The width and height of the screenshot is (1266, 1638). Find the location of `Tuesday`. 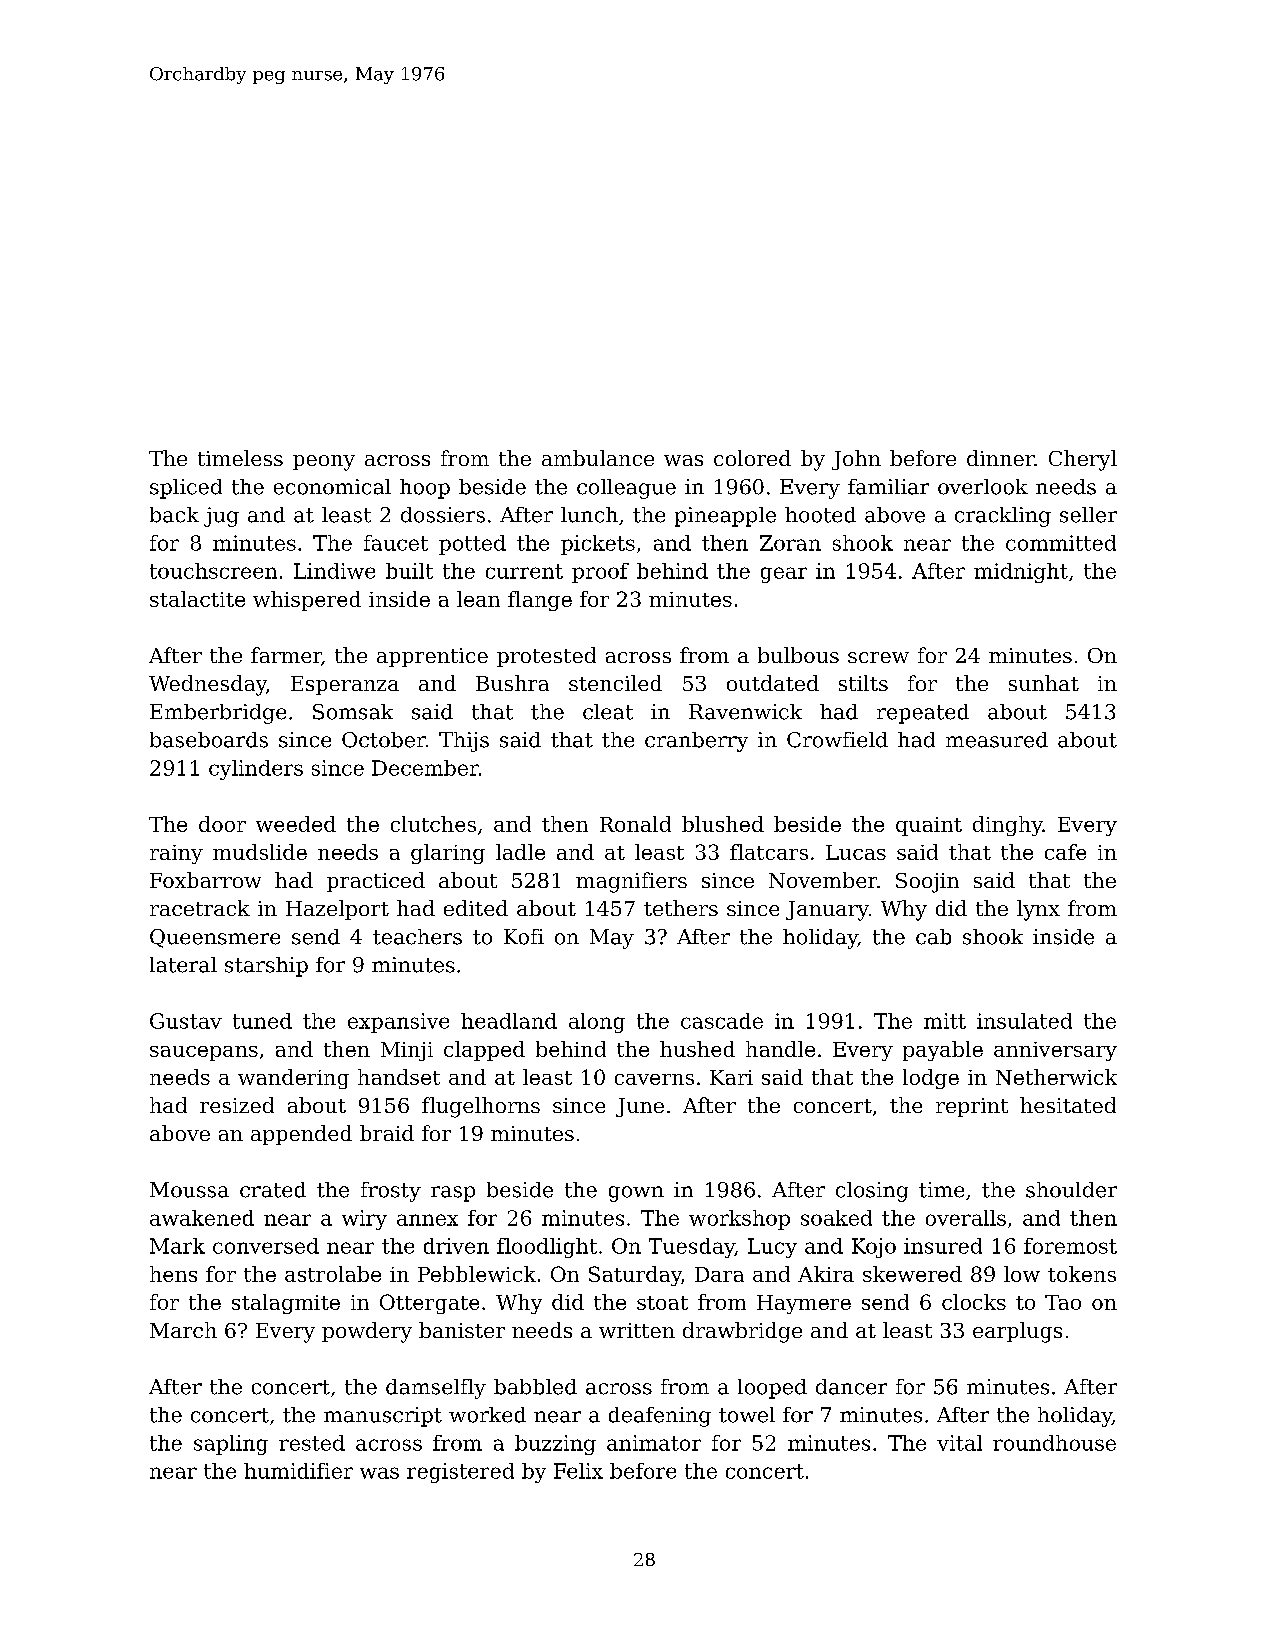

Tuesday is located at coordinates (692, 1248).
